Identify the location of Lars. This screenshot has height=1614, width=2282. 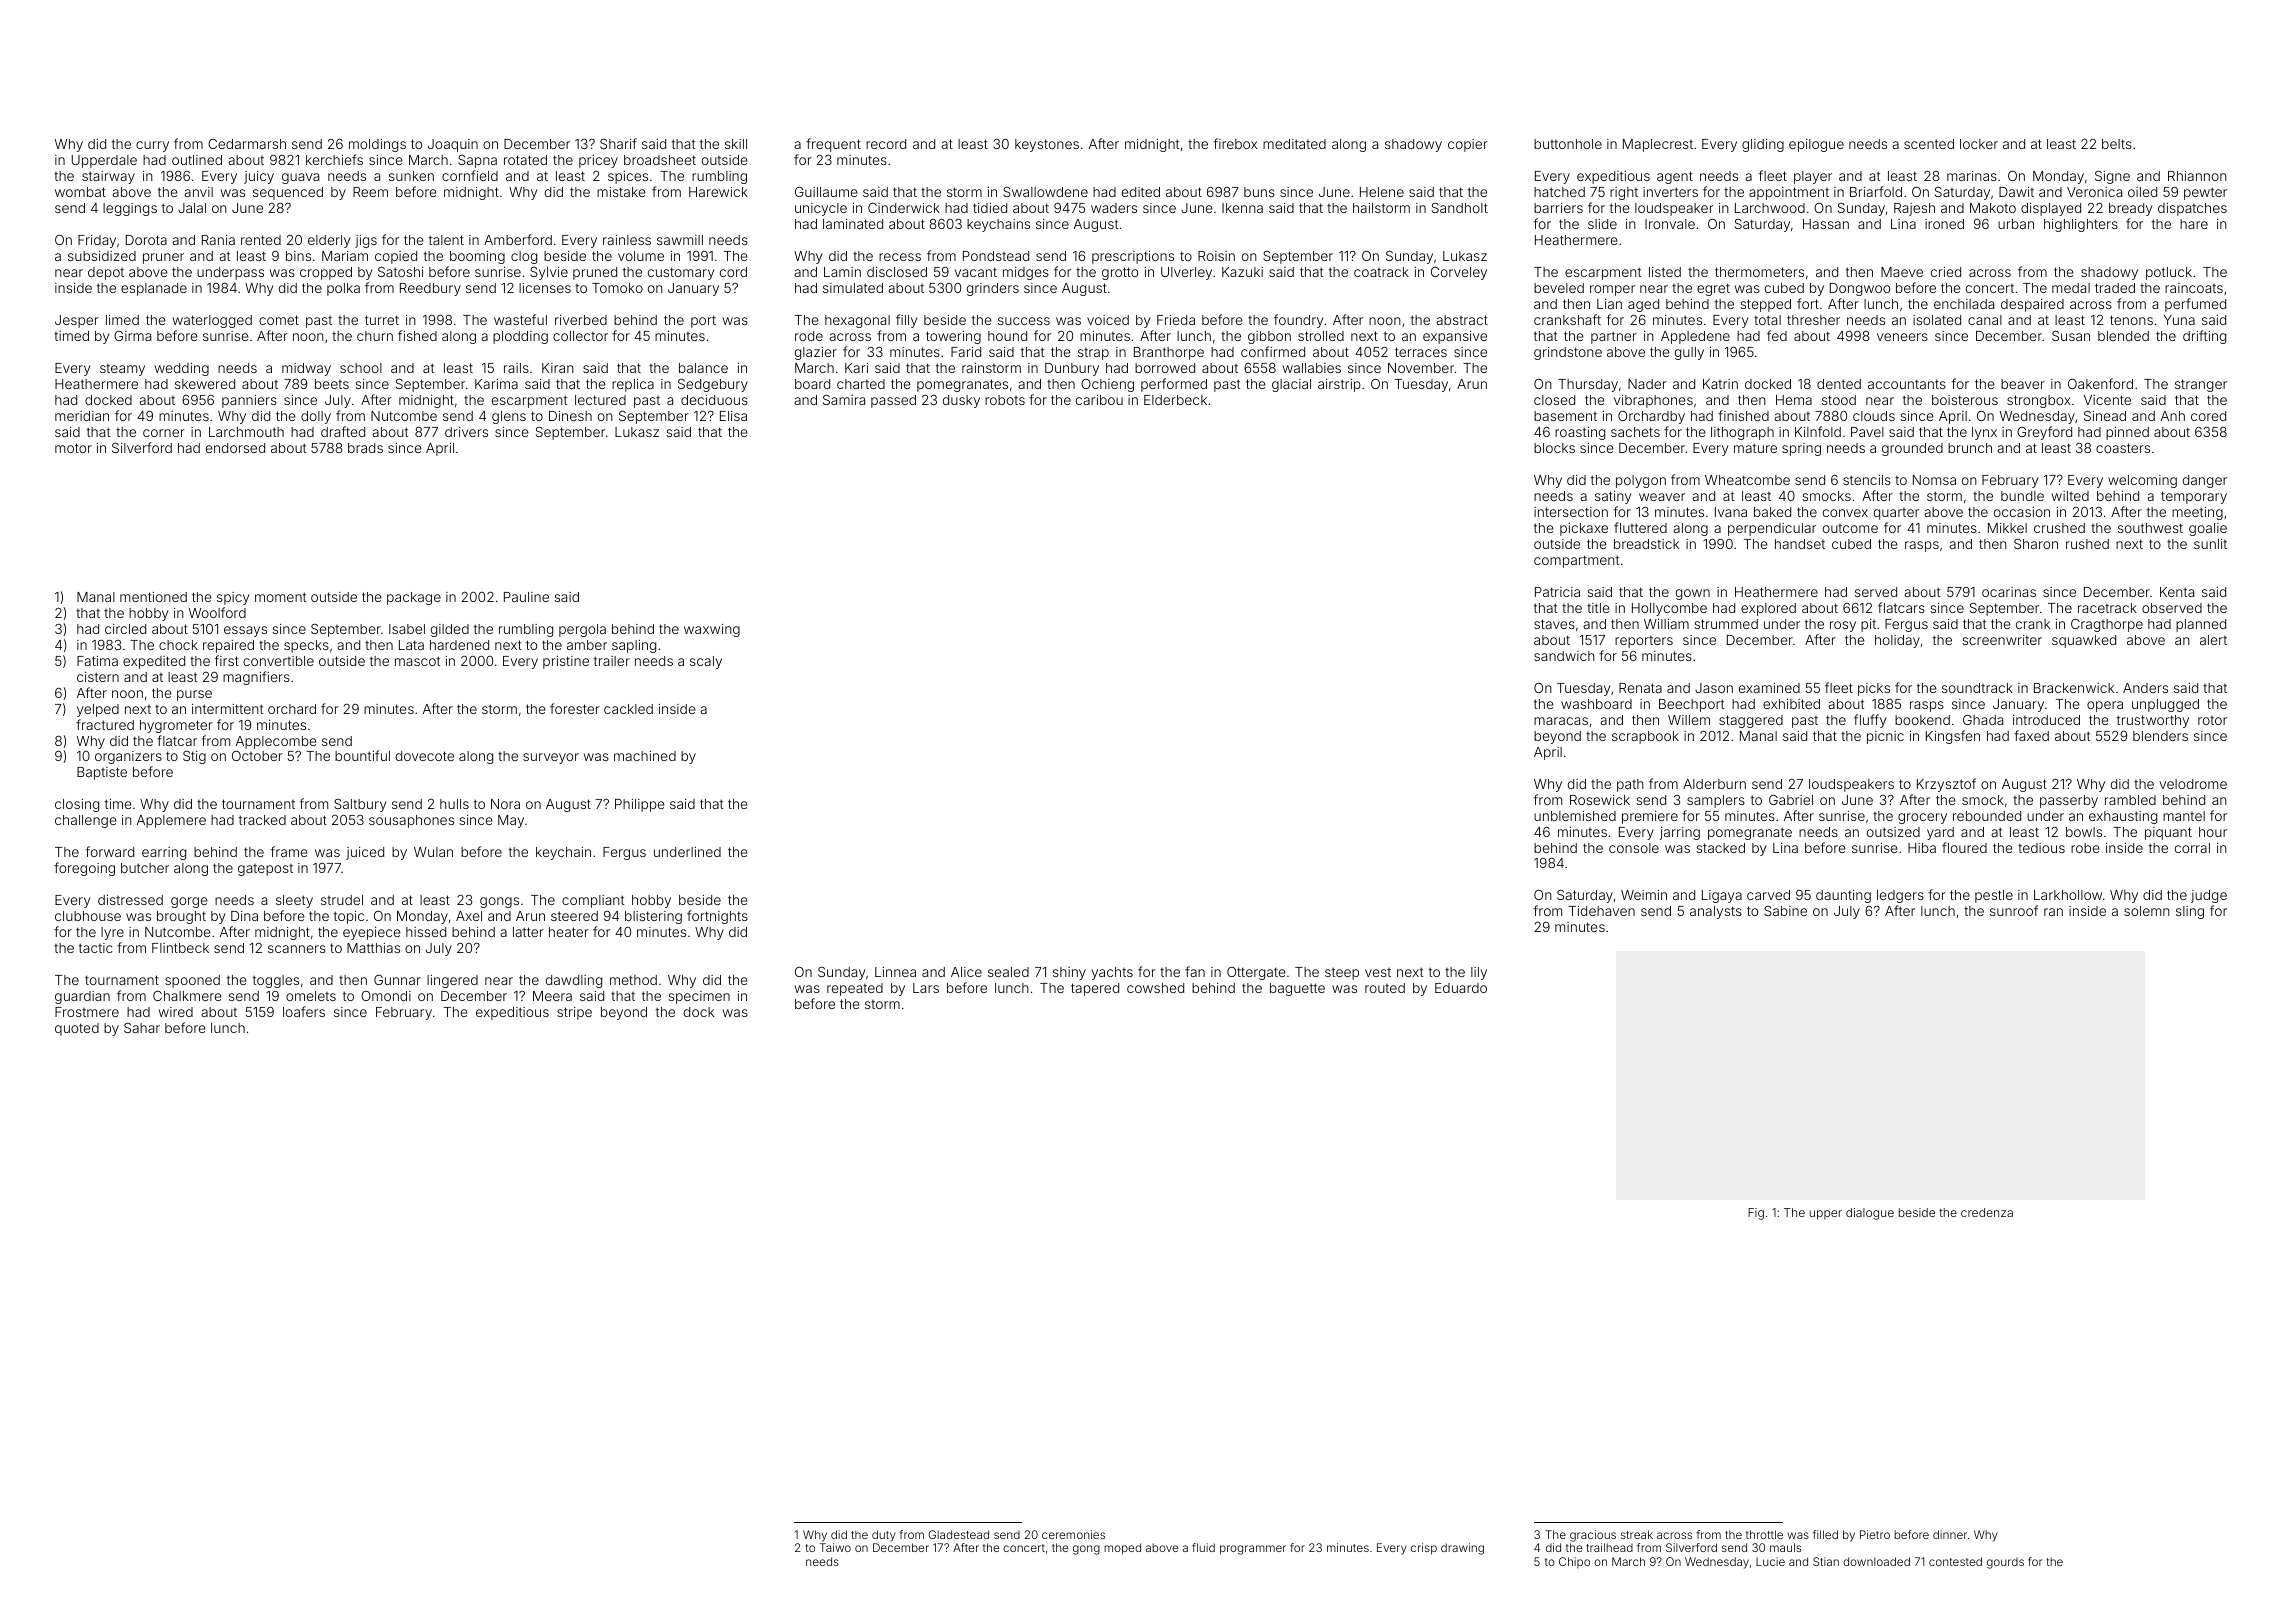
(926, 988).
